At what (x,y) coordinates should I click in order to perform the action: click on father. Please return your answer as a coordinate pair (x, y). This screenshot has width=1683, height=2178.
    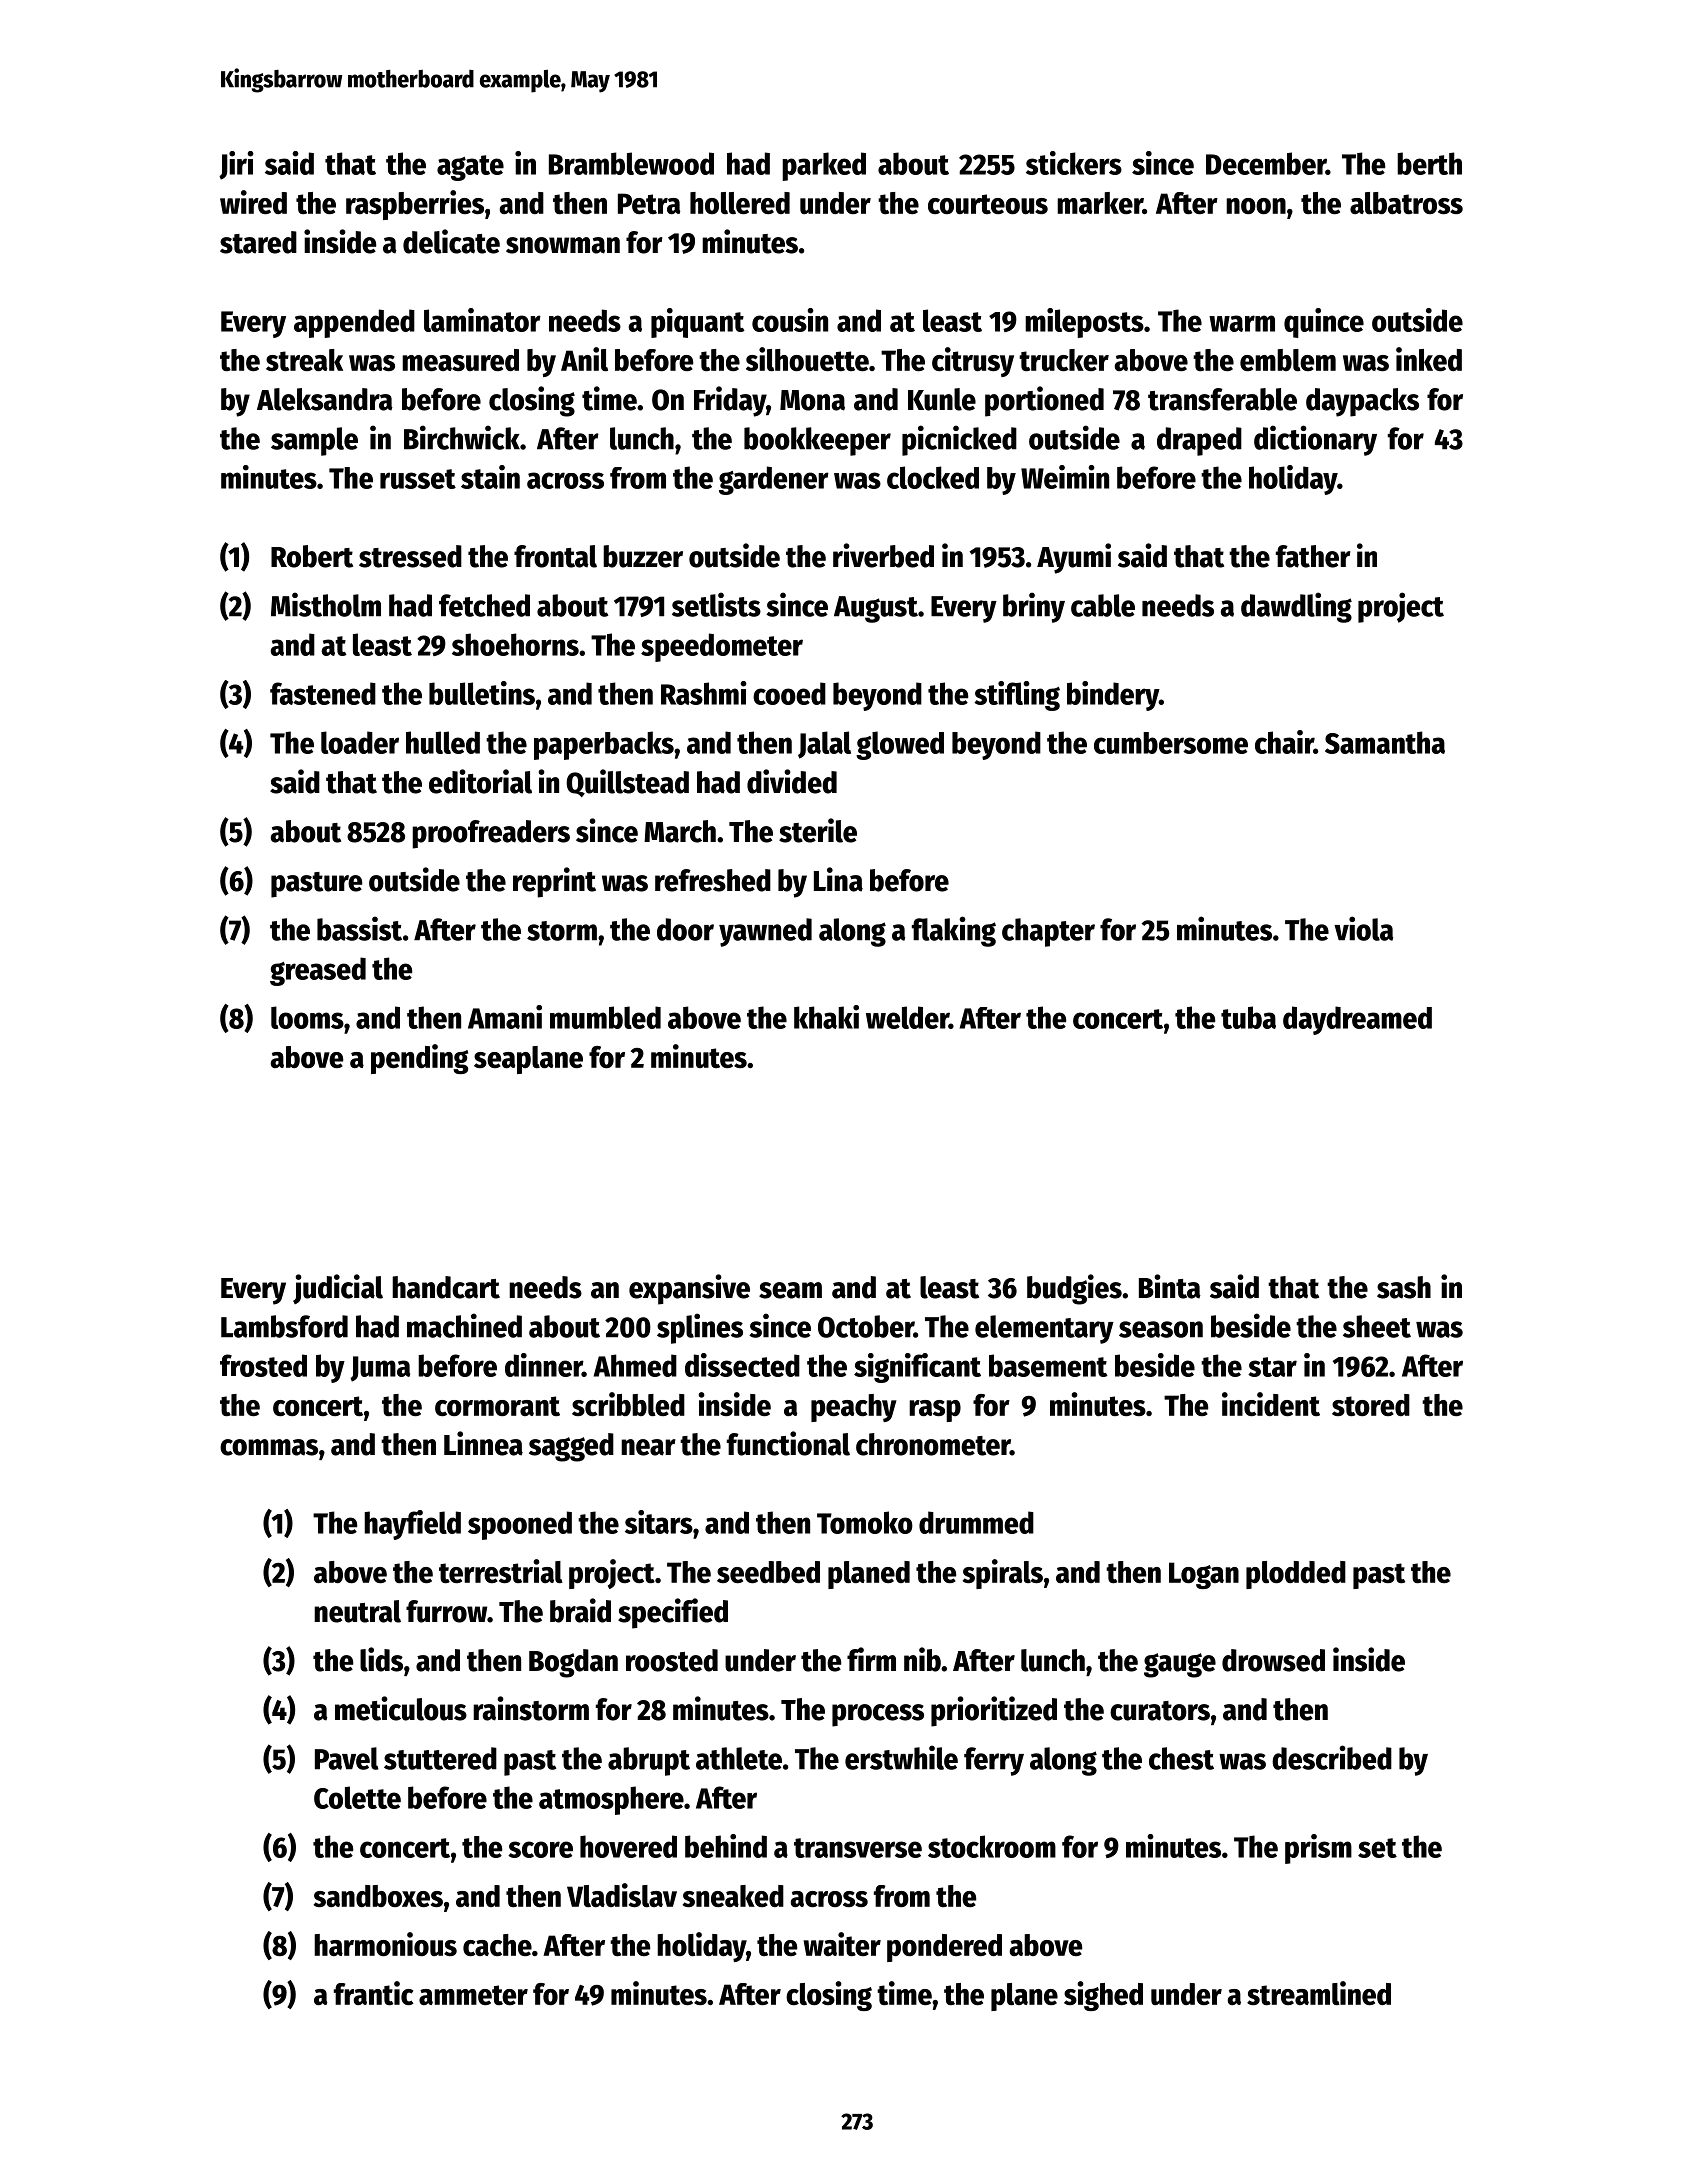
    Looking at the image, I should click on (1313, 556).
